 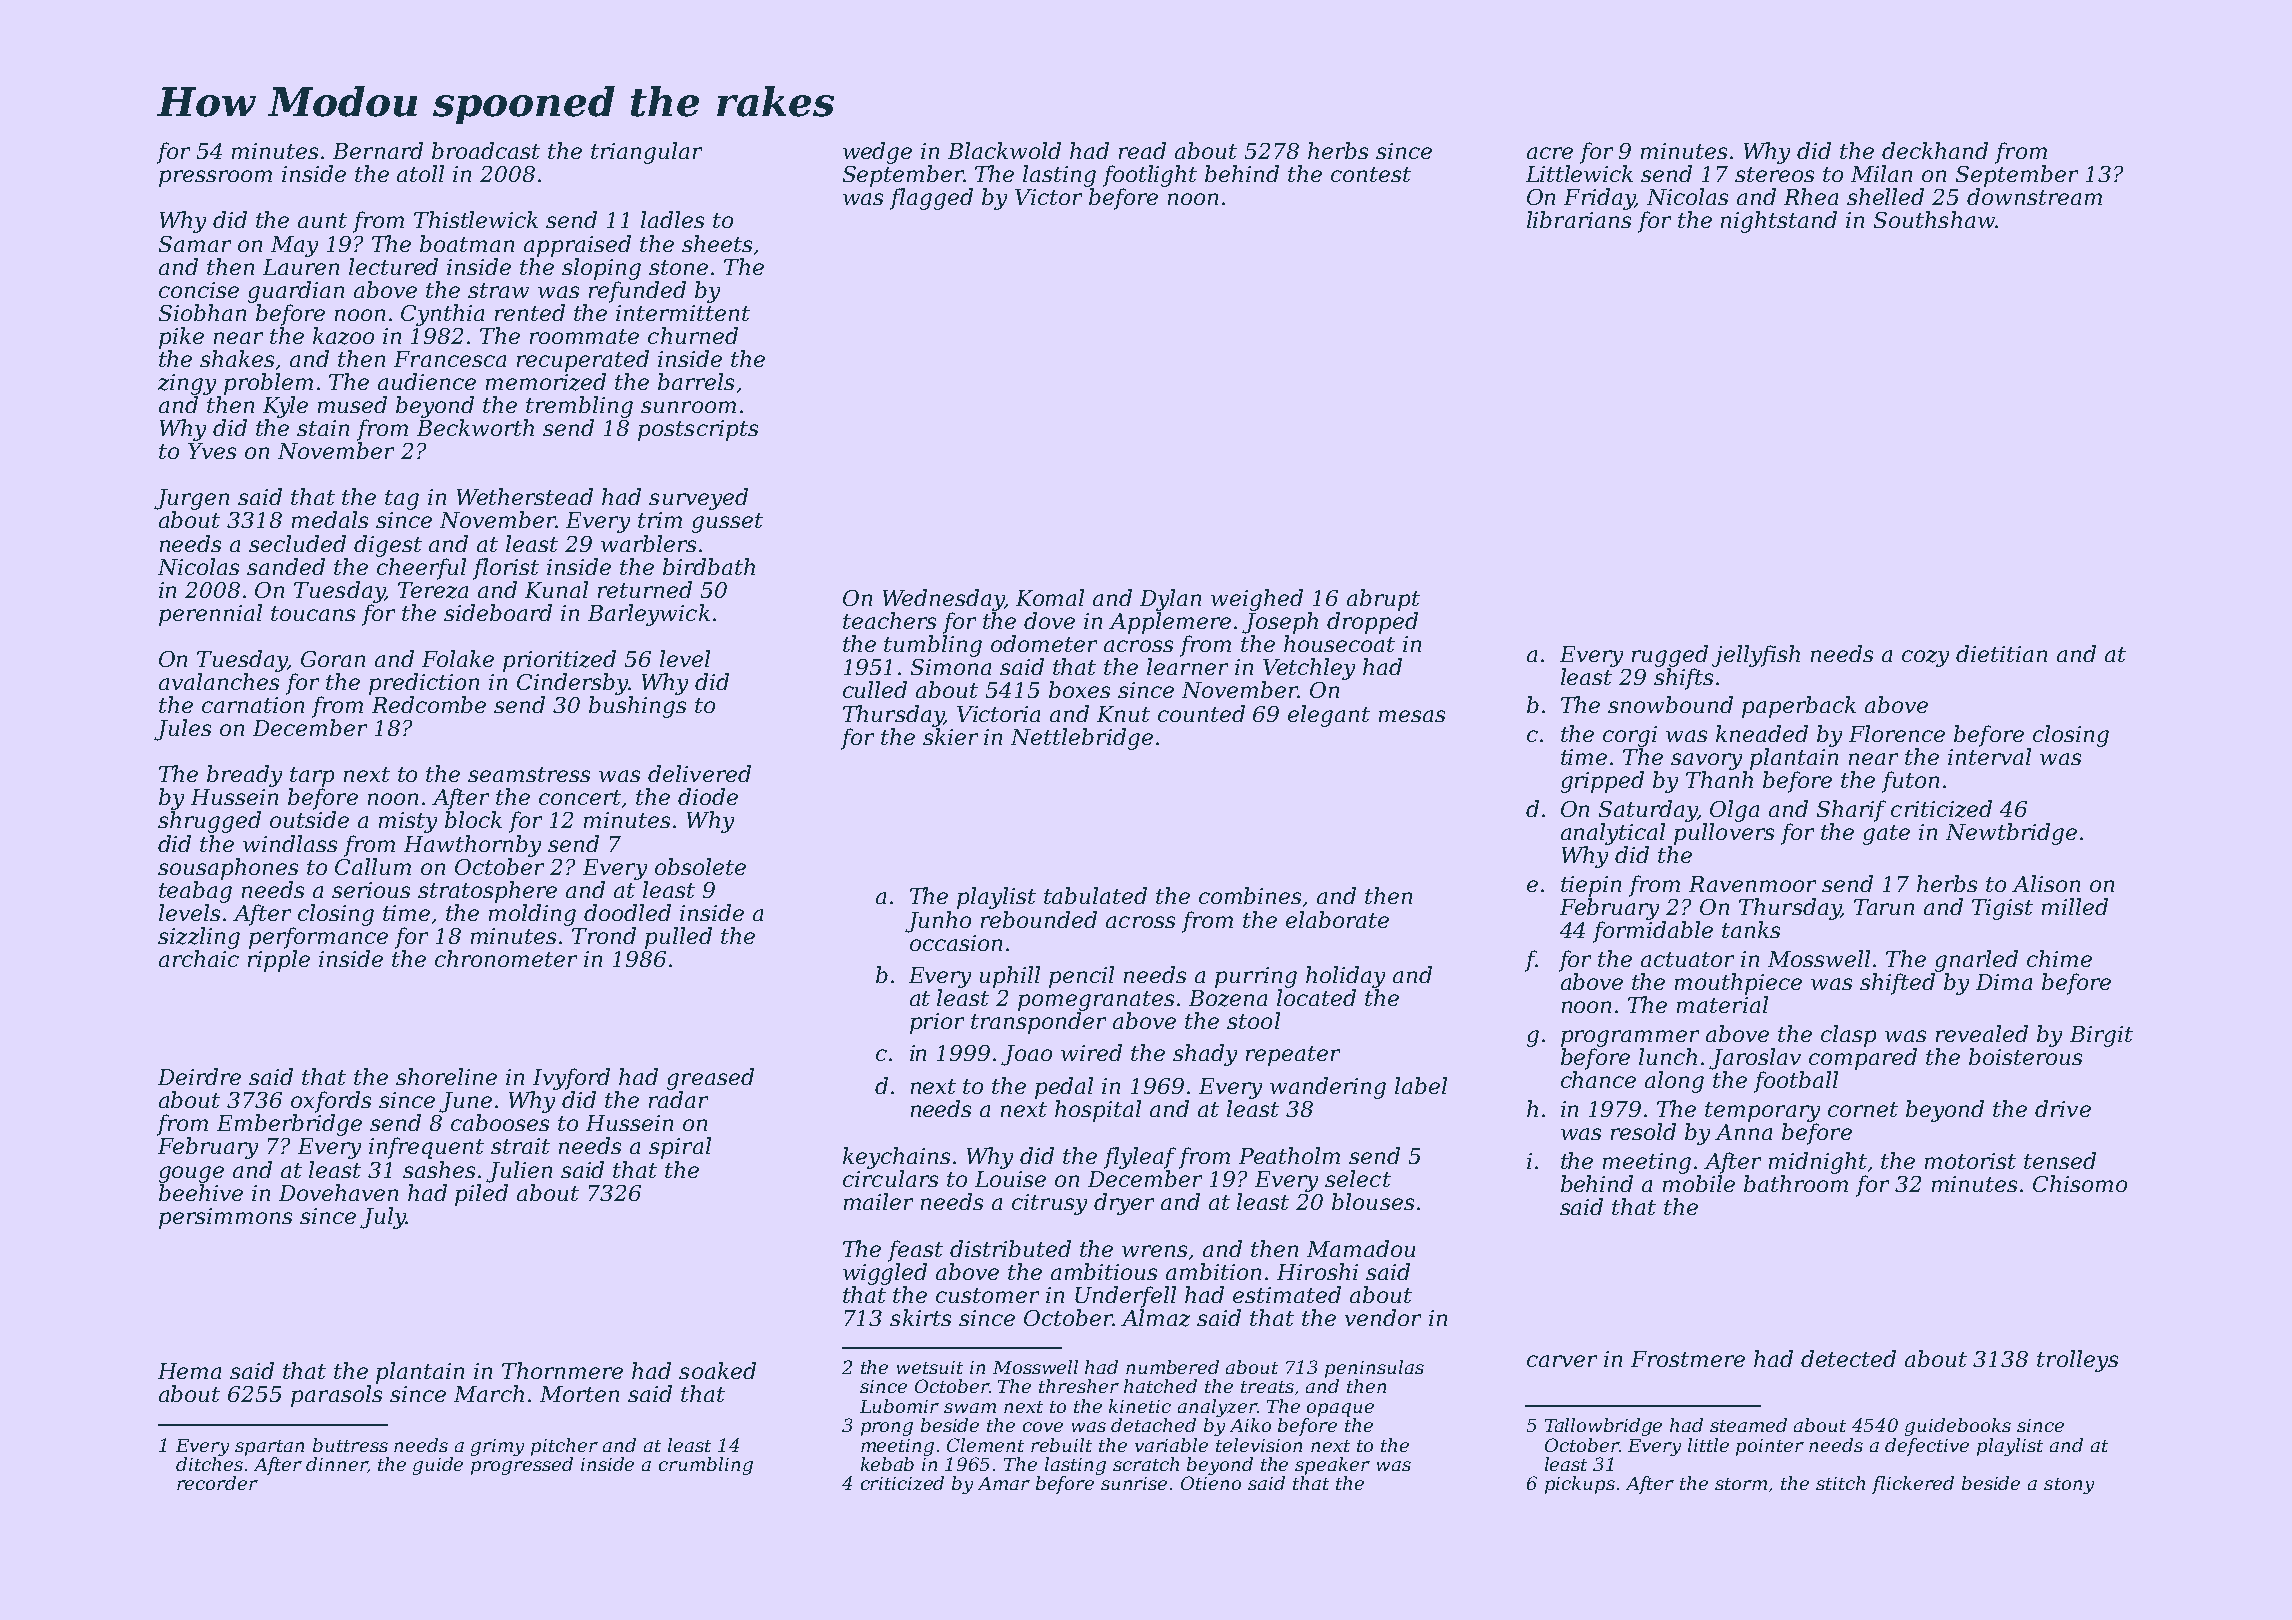 I want to click on stitch, so click(x=1840, y=1483).
